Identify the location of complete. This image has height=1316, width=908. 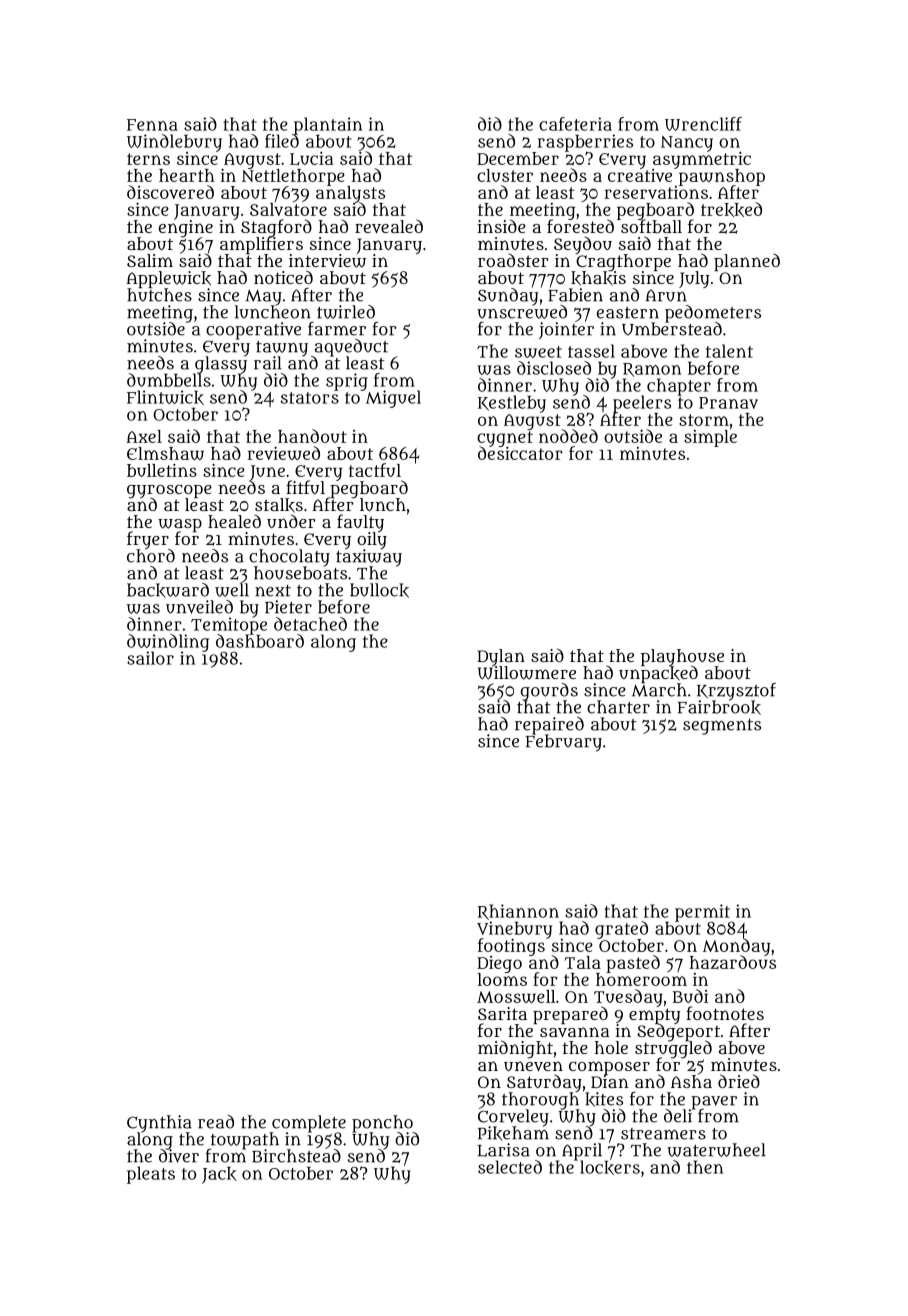
(309, 1123).
